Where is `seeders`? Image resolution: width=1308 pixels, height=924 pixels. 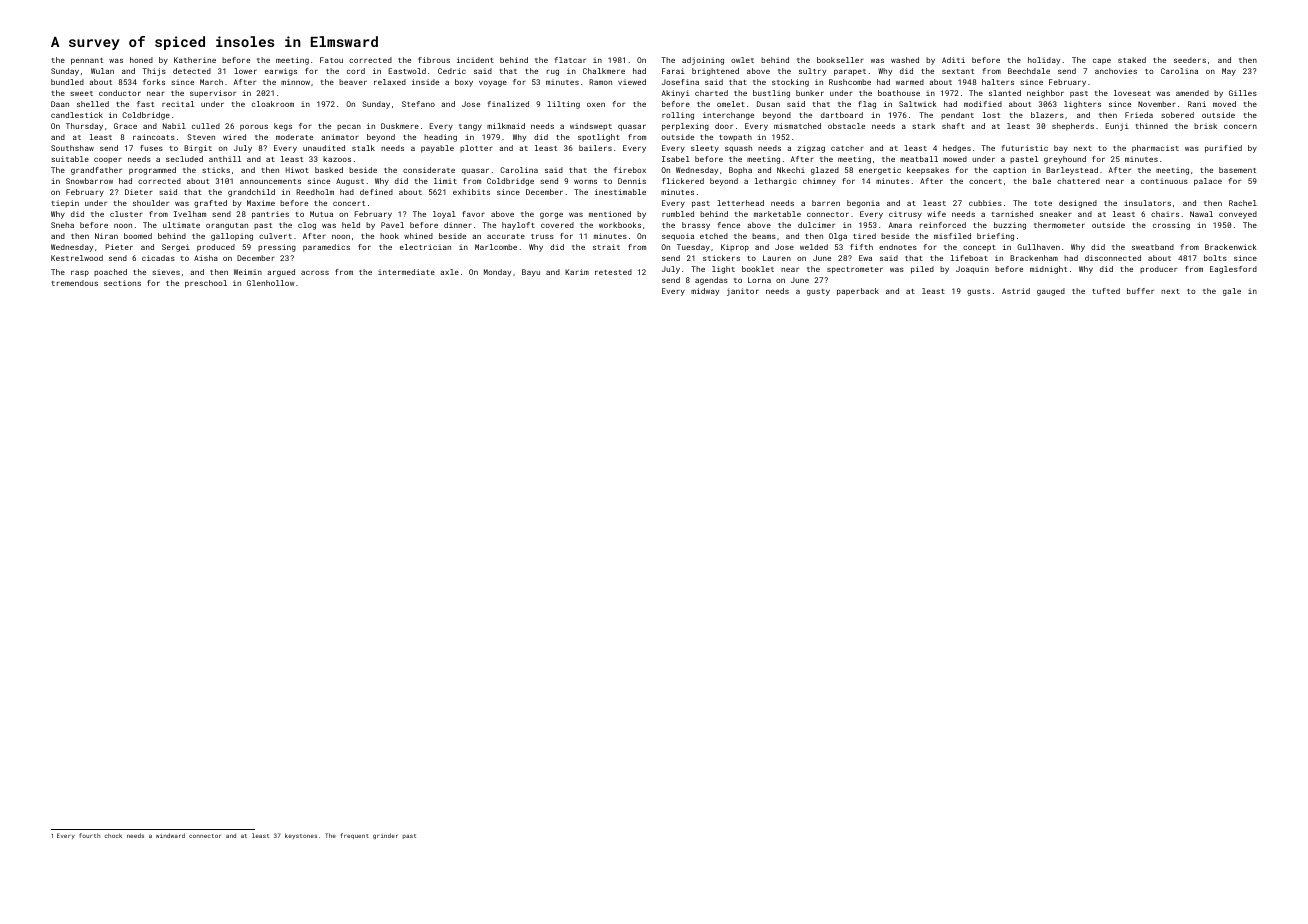 seeders is located at coordinates (1190, 60).
